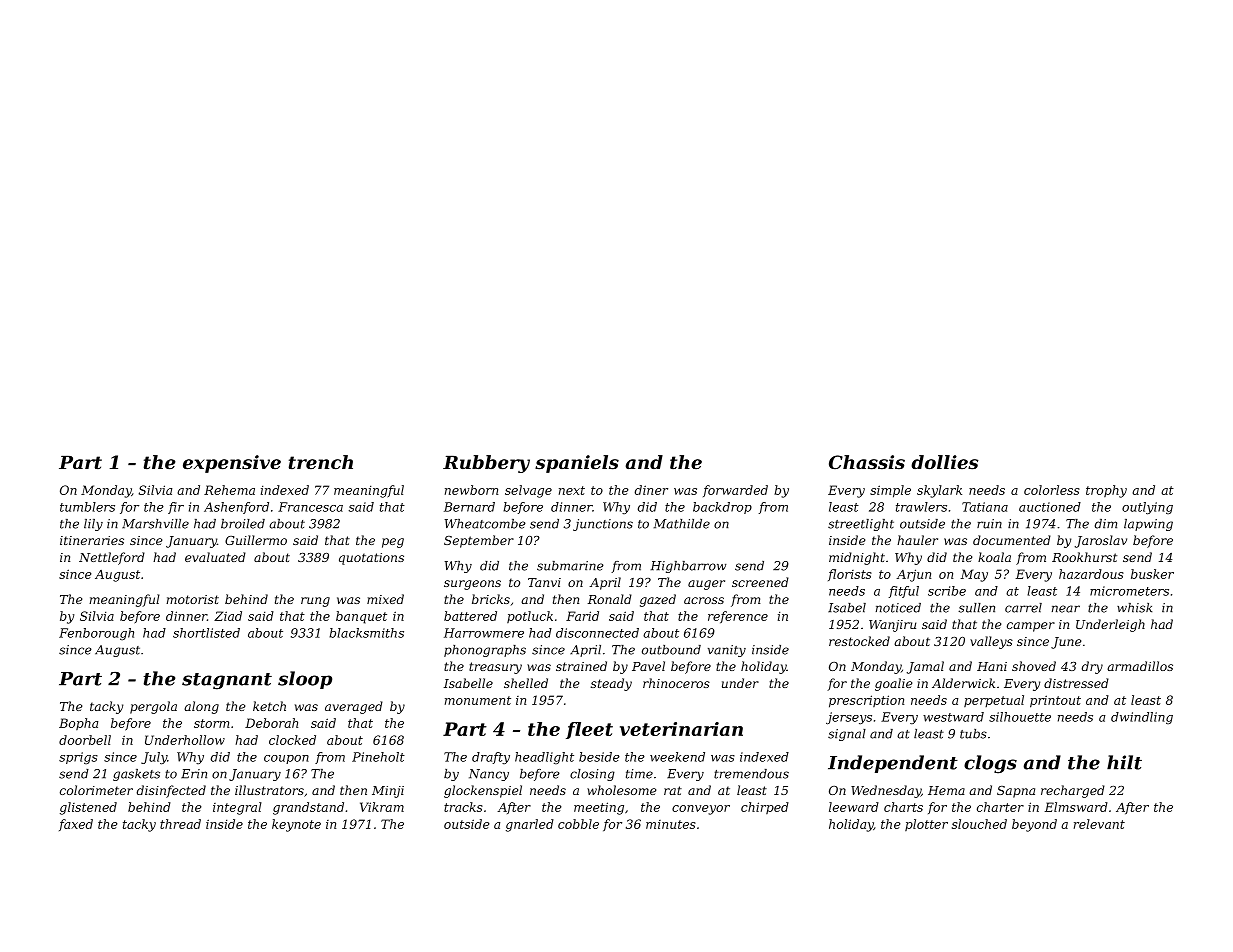 This screenshot has width=1233, height=952. I want to click on rhinoceros, so click(676, 683).
